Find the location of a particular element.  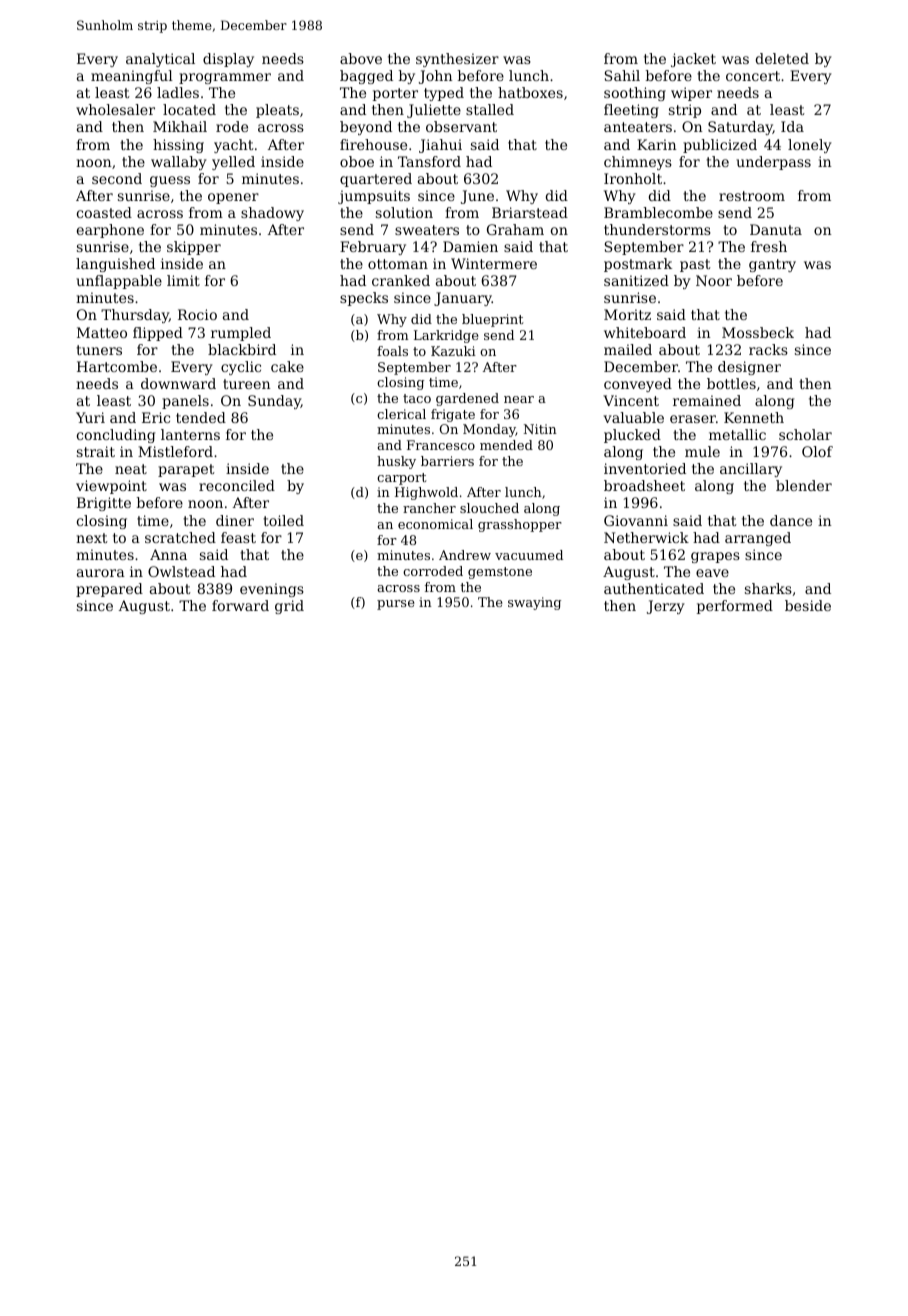

jacket is located at coordinates (693, 60).
